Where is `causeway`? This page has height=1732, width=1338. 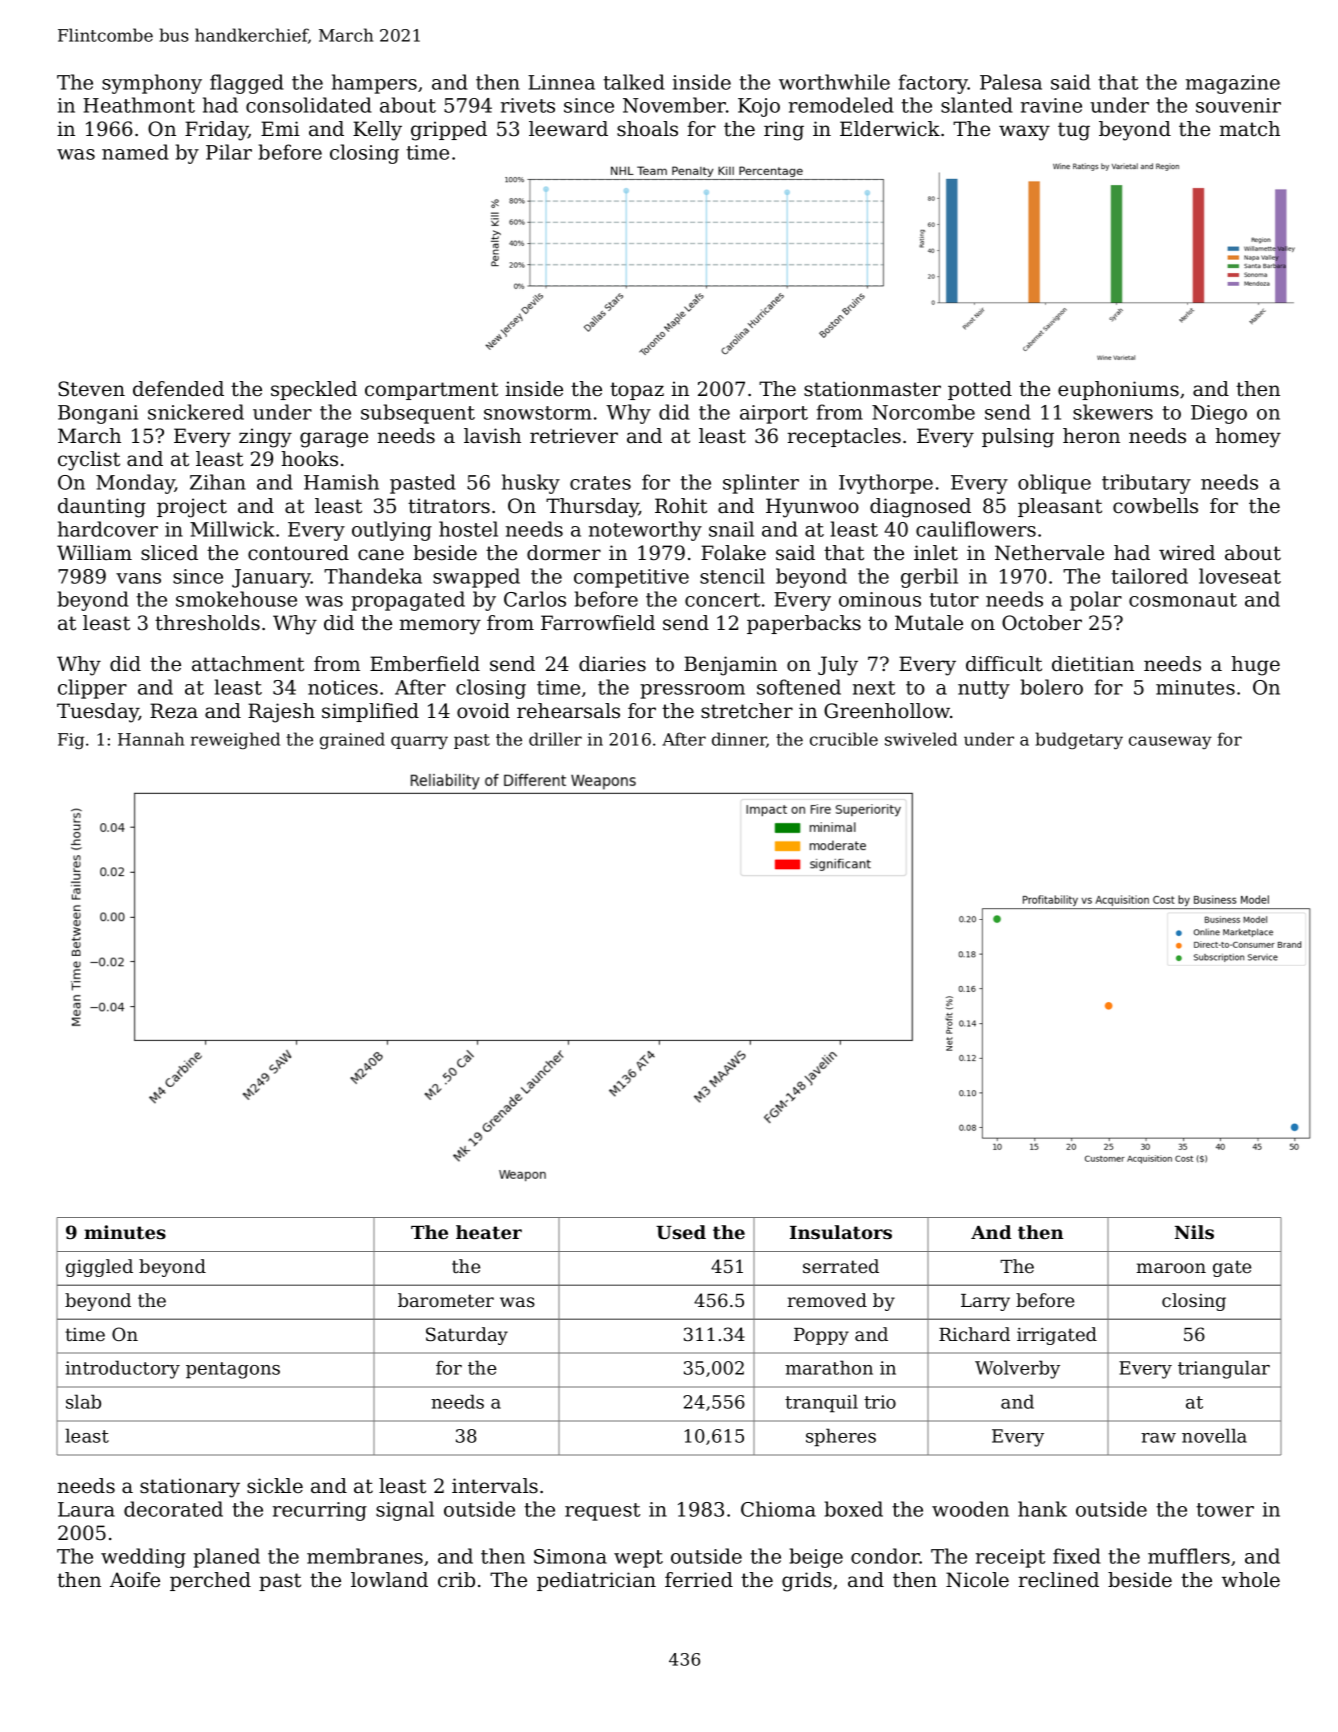
causeway is located at coordinates (1170, 742).
